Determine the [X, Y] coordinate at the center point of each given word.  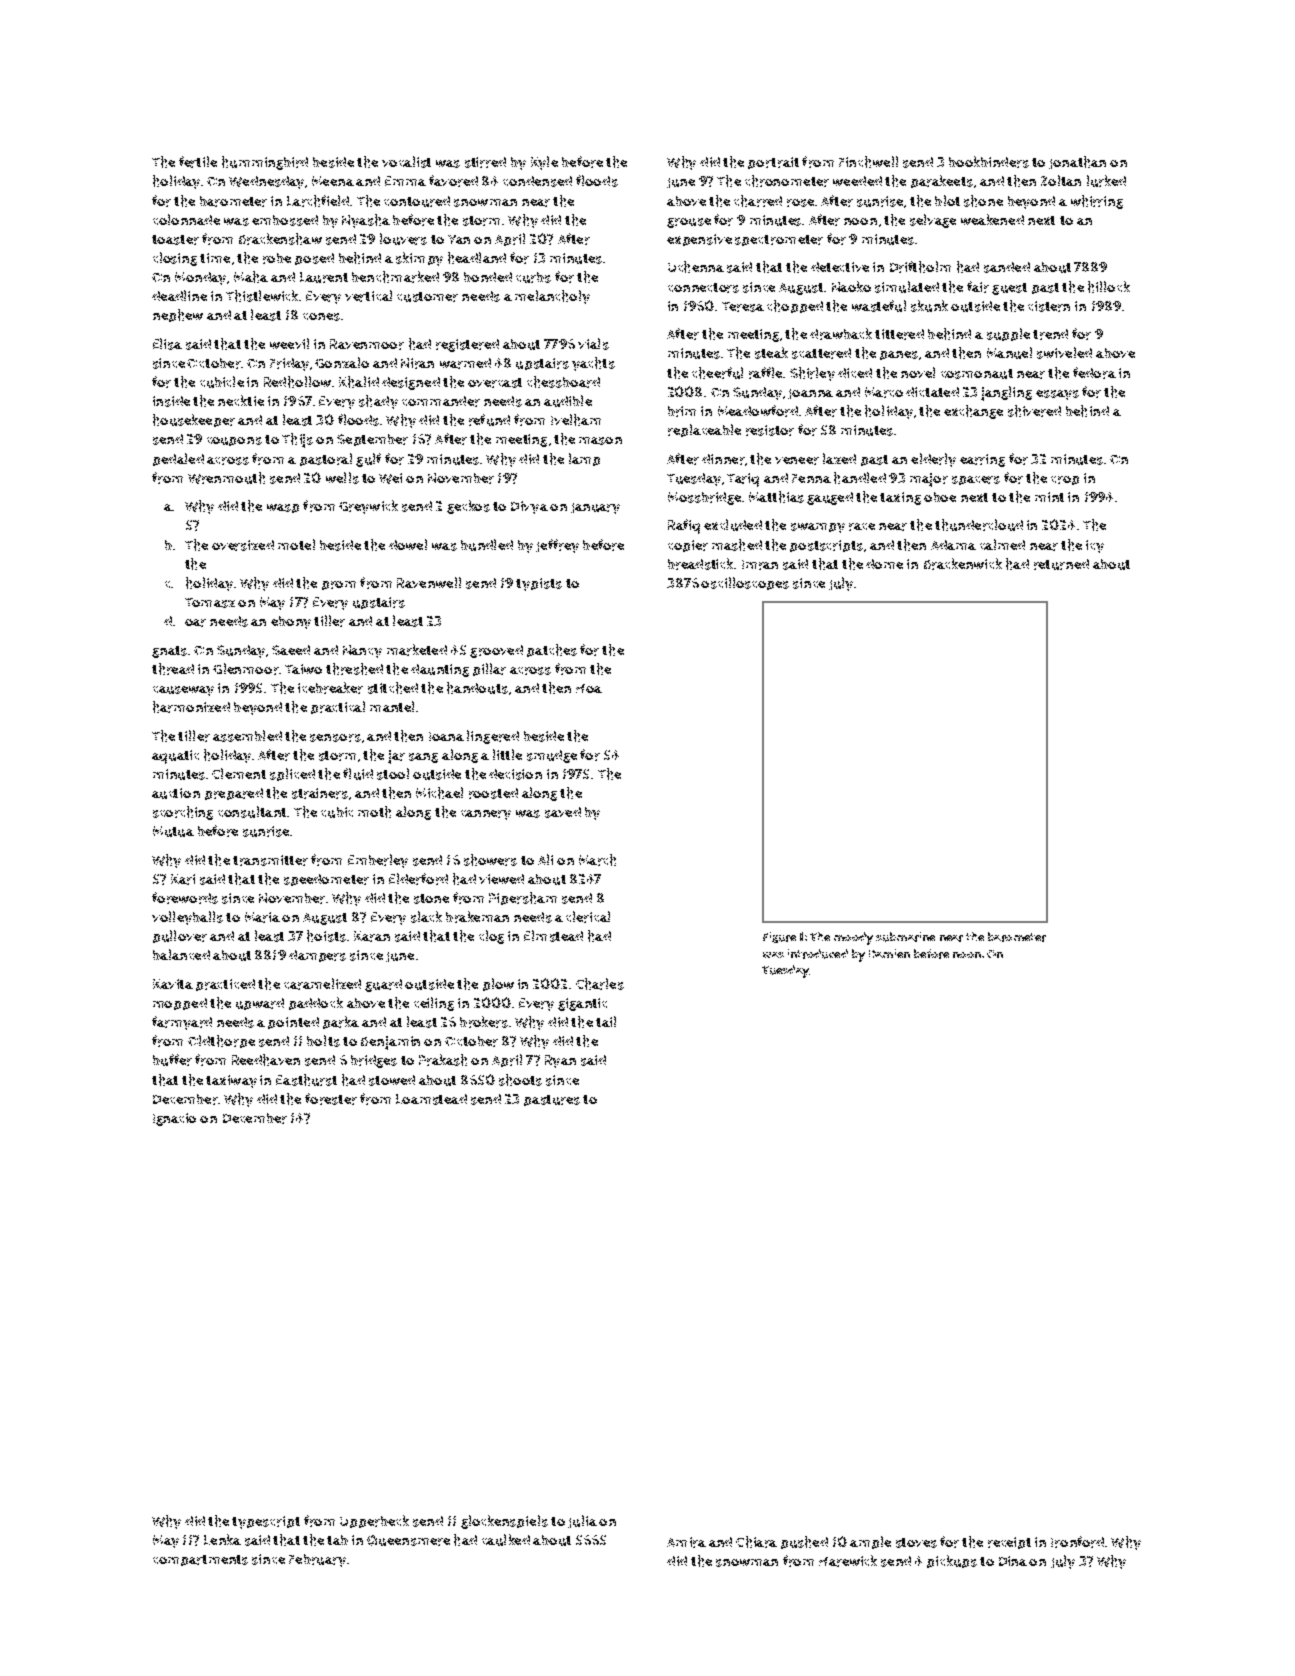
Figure [779, 937]
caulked [506, 1540]
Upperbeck [374, 1521]
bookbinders [989, 162]
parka [341, 1022]
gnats [169, 652]
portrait [773, 163]
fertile [198, 162]
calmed [1002, 544]
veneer [797, 461]
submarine [905, 937]
